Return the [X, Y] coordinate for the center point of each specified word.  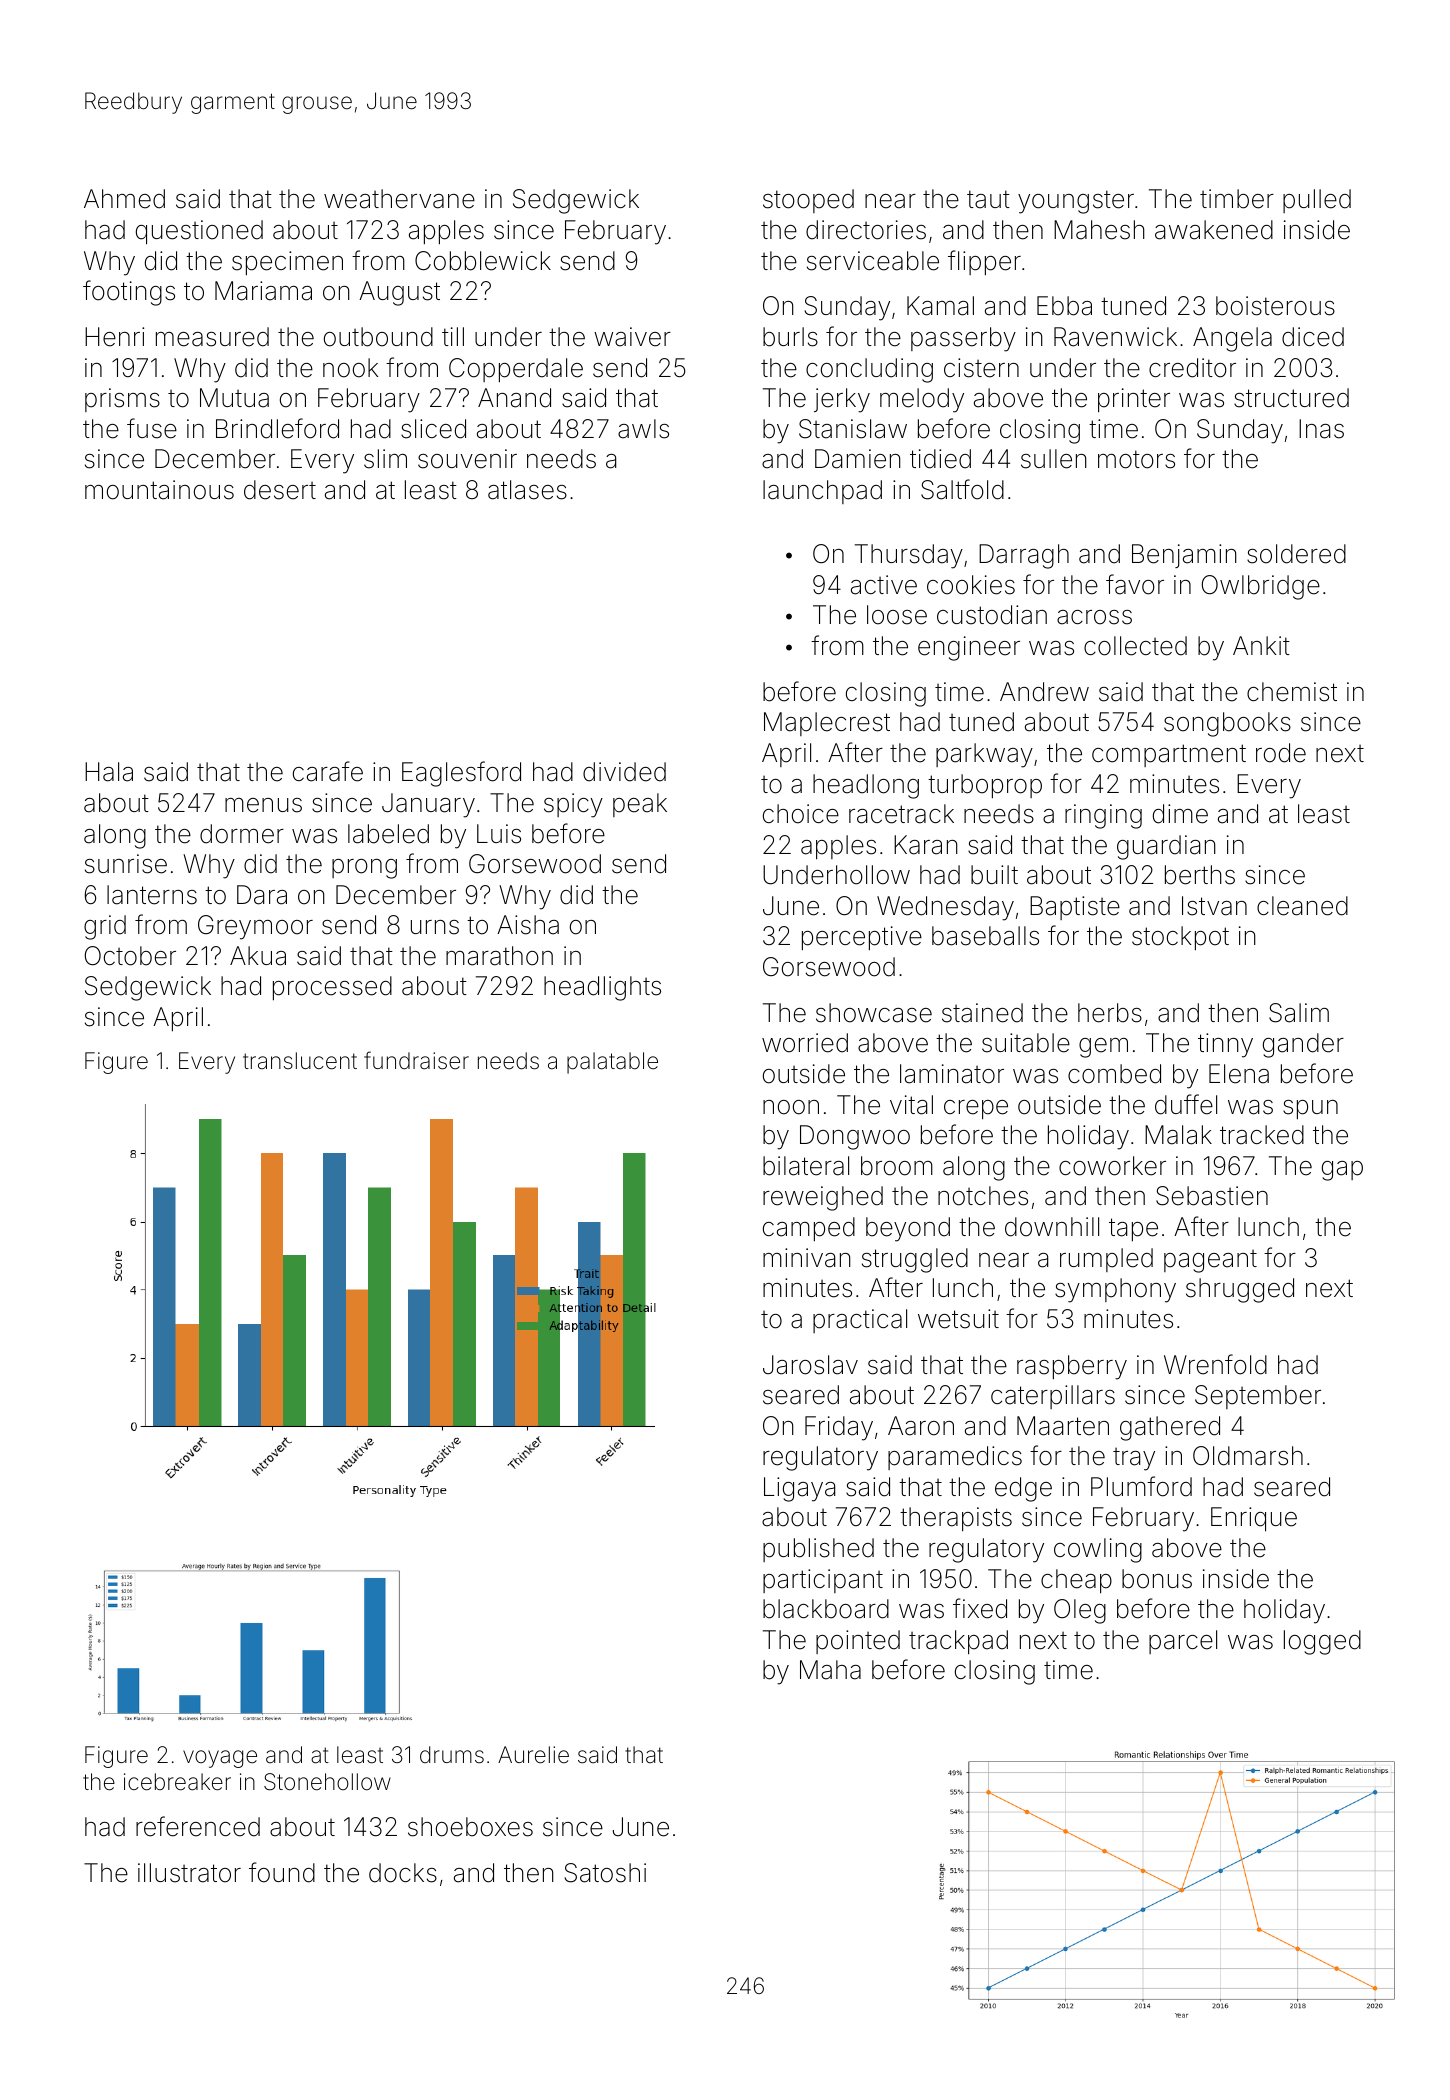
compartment [1169, 755]
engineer [969, 648]
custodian [992, 615]
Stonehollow [327, 1782]
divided [624, 772]
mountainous [159, 490]
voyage [220, 1759]
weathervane [399, 199]
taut [988, 199]
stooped [808, 201]
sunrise [126, 864]
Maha [830, 1670]
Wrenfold [1215, 1364]
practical [860, 1321]
